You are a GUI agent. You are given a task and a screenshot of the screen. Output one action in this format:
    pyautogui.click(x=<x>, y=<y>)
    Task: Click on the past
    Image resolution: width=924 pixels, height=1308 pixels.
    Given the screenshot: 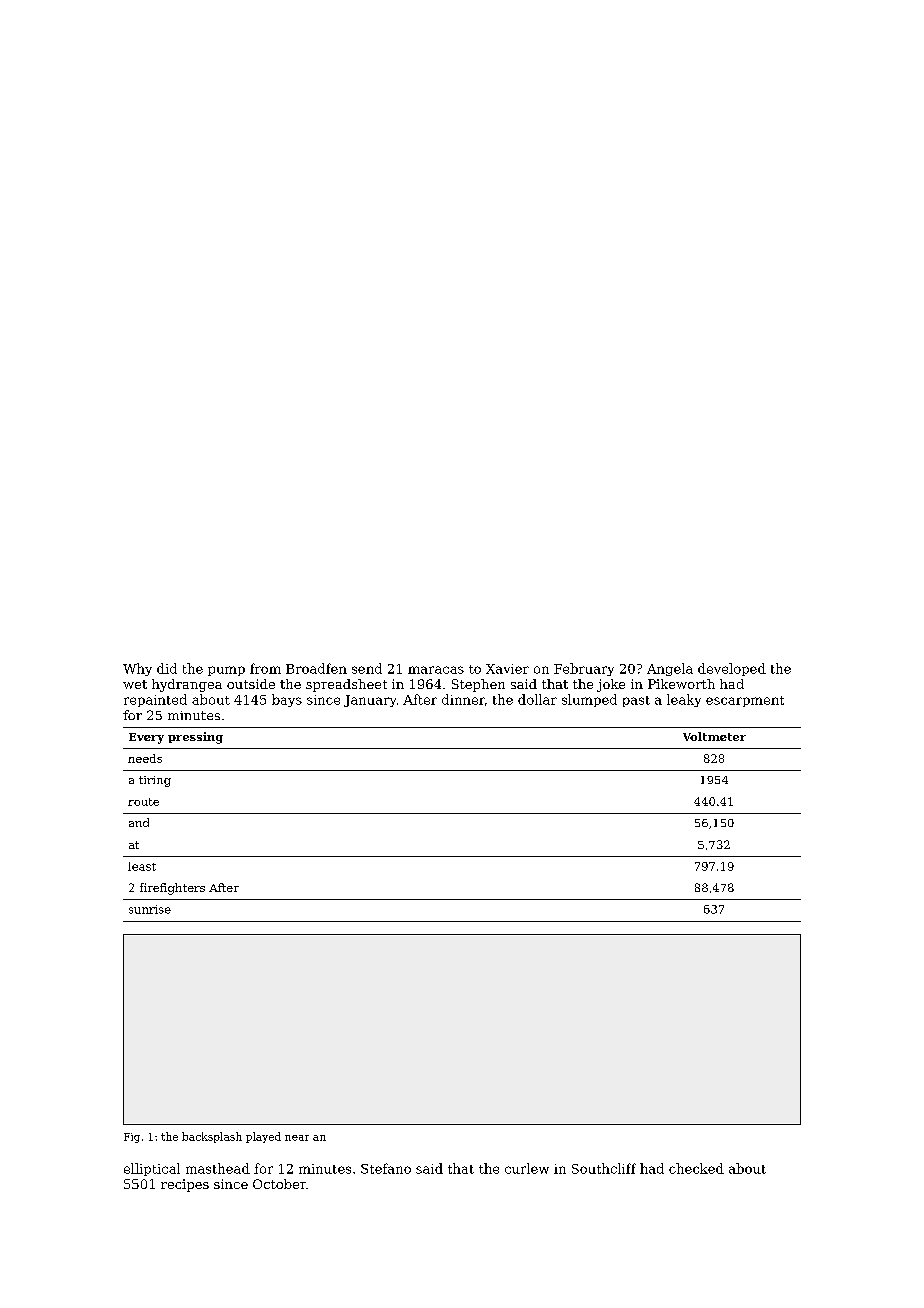 What is the action you would take?
    pyautogui.click(x=636, y=701)
